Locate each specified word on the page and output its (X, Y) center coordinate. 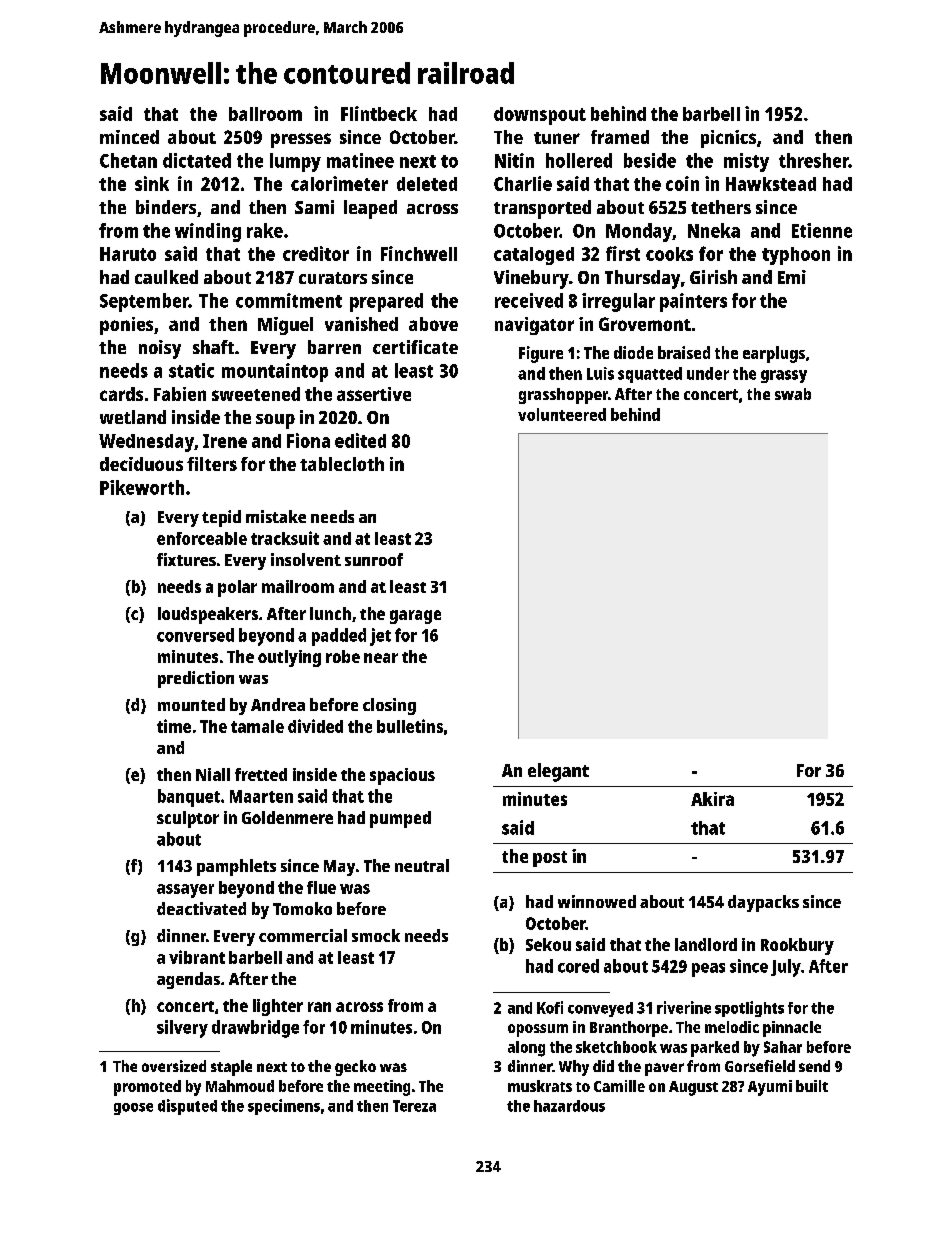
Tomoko (302, 908)
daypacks (763, 903)
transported (542, 209)
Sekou (548, 944)
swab (793, 394)
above (433, 324)
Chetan (128, 160)
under (708, 373)
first (623, 253)
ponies (126, 326)
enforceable (202, 538)
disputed (187, 1107)
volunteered (562, 414)
